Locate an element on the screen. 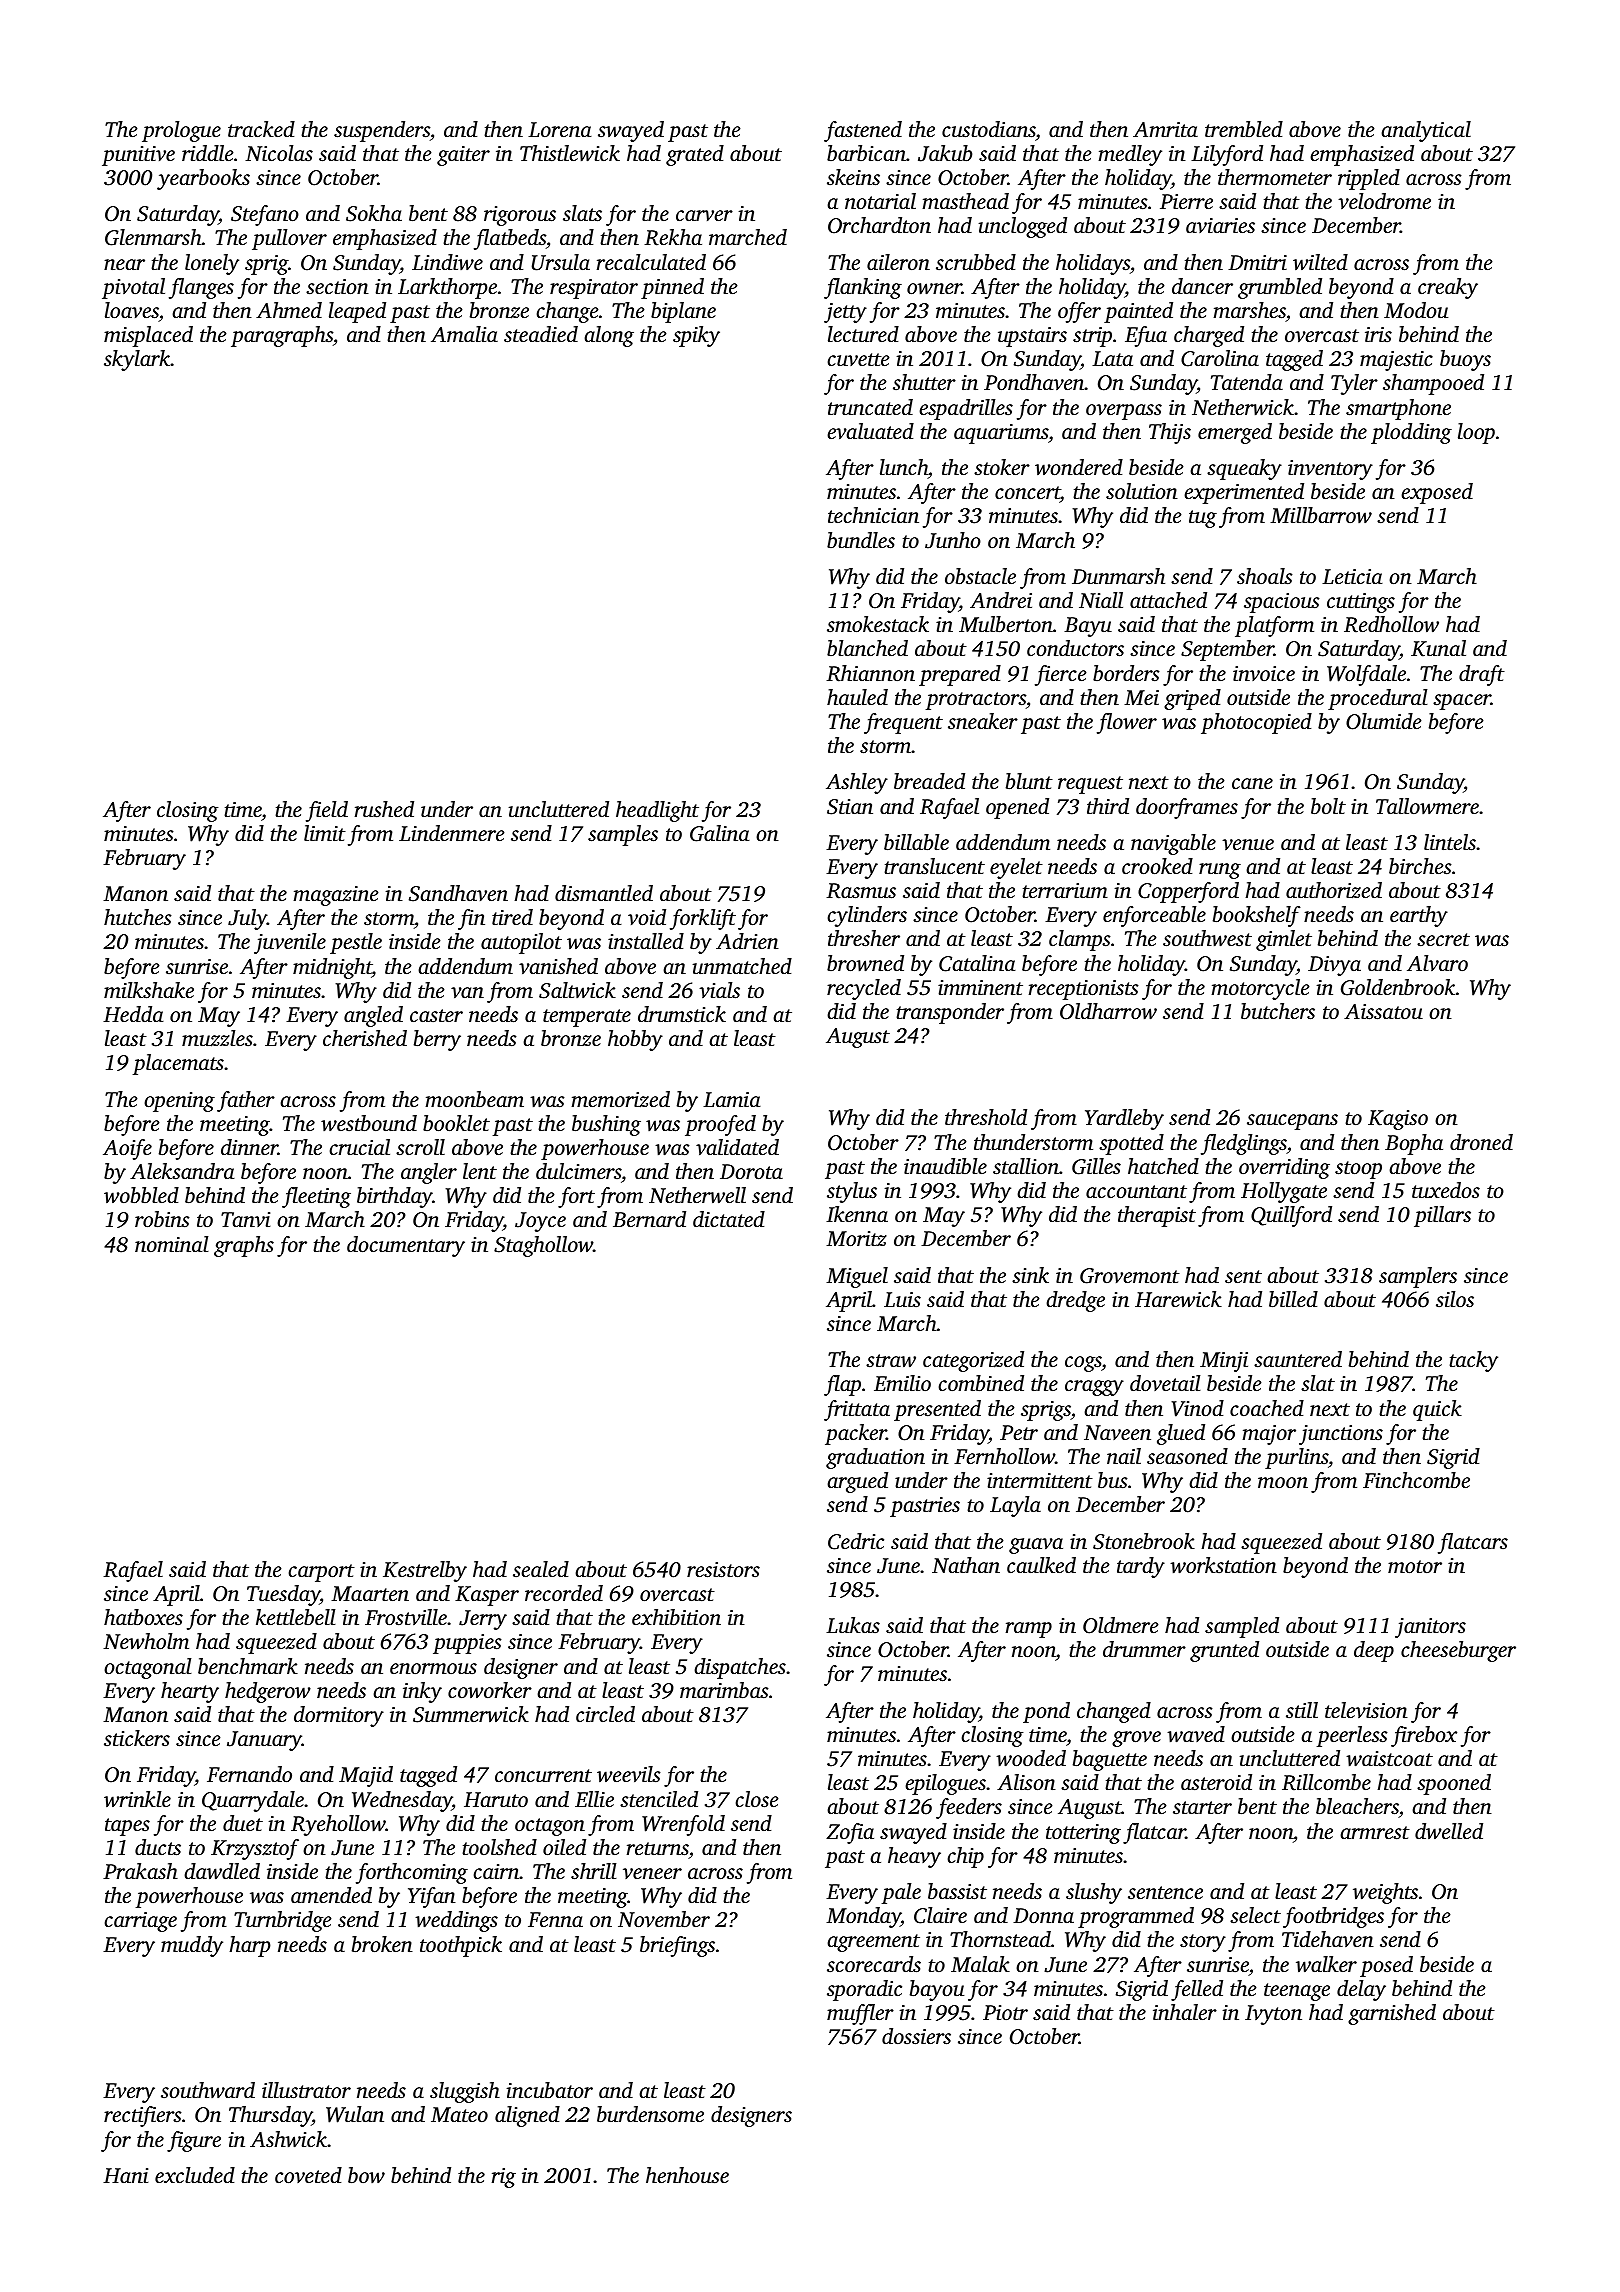 This screenshot has width=1620, height=2292. grated is located at coordinates (695, 155).
